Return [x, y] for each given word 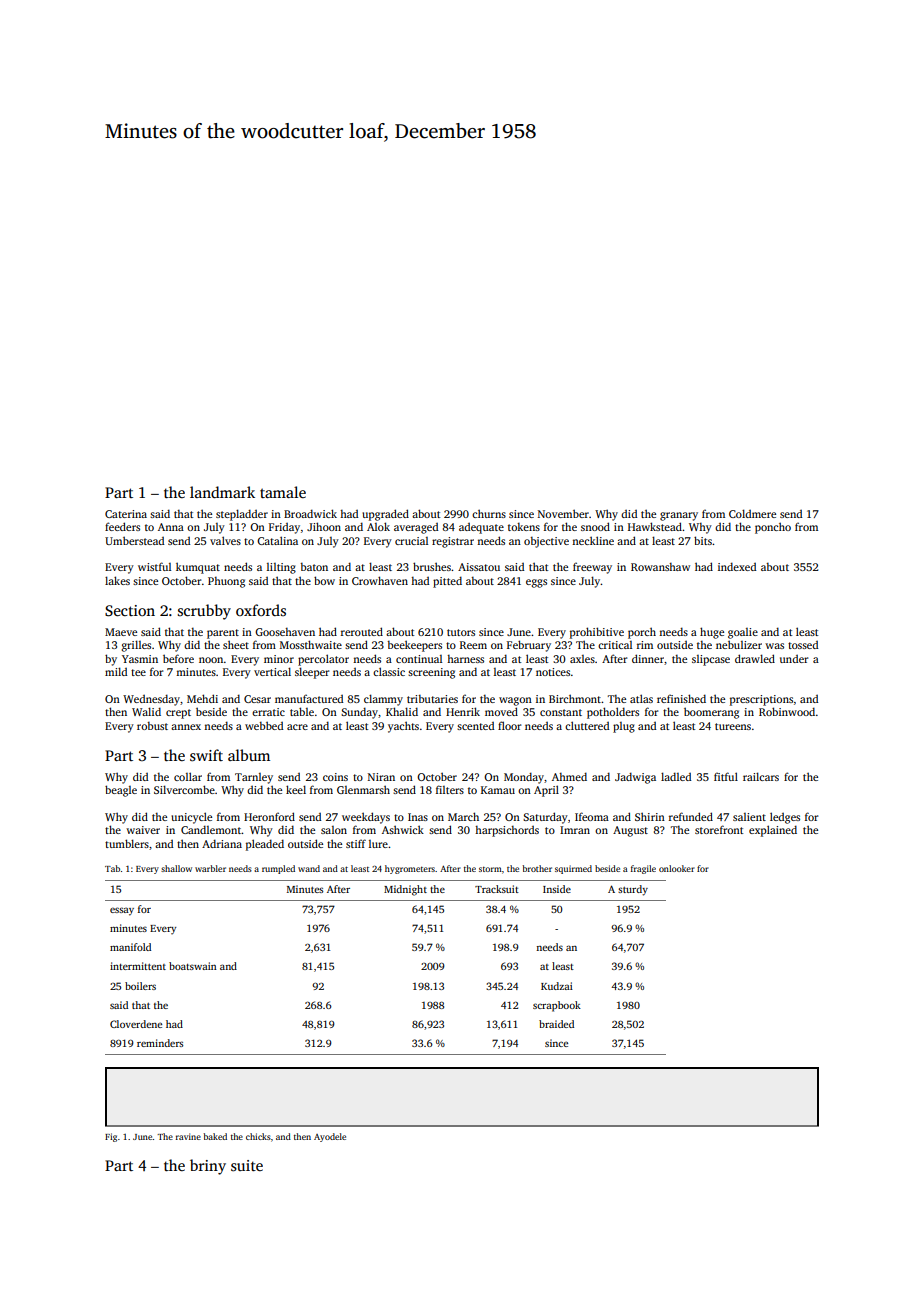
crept [178, 714]
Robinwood [787, 711]
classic [389, 671]
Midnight [405, 890]
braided [556, 1024]
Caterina [126, 514]
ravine [188, 1136]
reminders [160, 1043]
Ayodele [330, 1137]
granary [679, 516]
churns [489, 513]
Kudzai [557, 986]
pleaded [265, 845]
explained [773, 831]
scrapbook [557, 1006]
